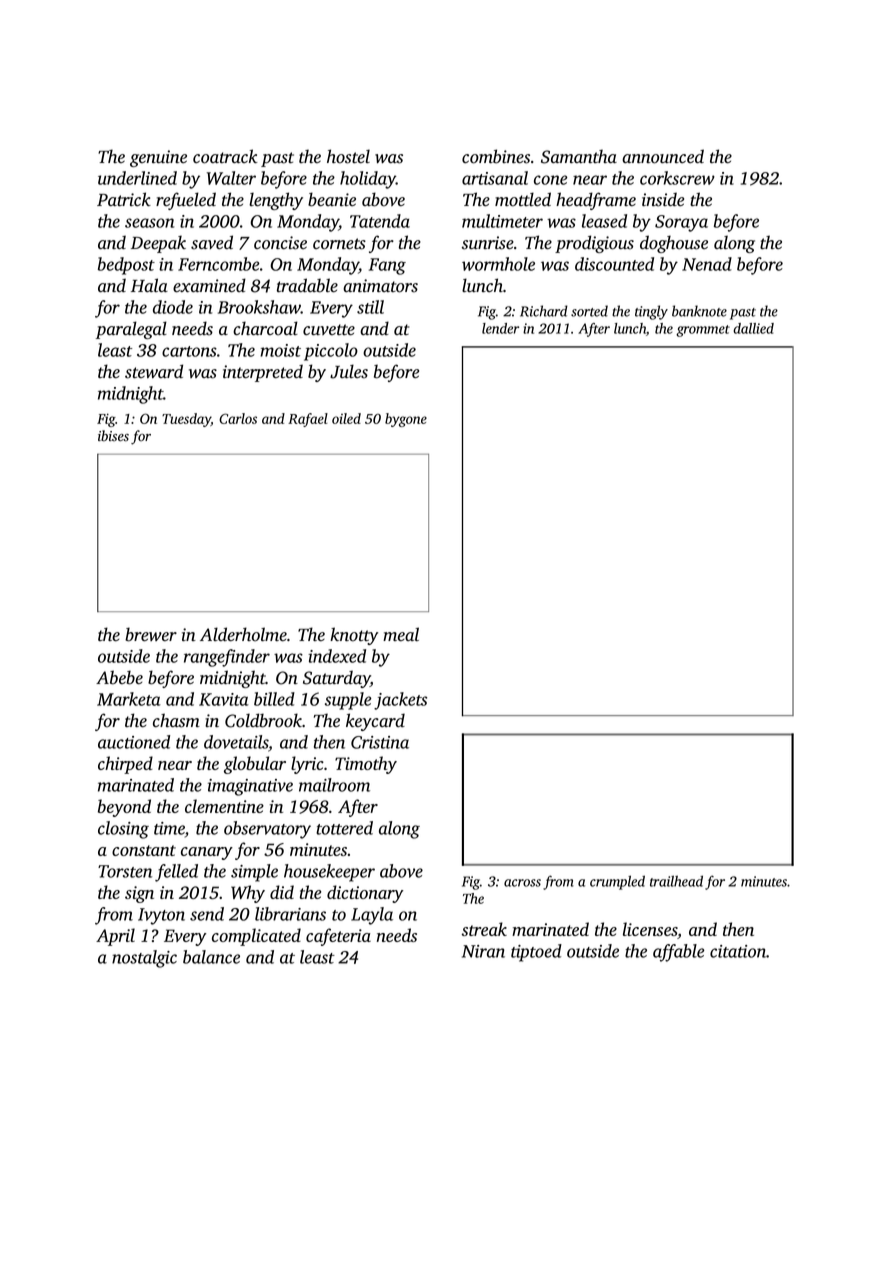  I want to click on meal, so click(401, 634).
